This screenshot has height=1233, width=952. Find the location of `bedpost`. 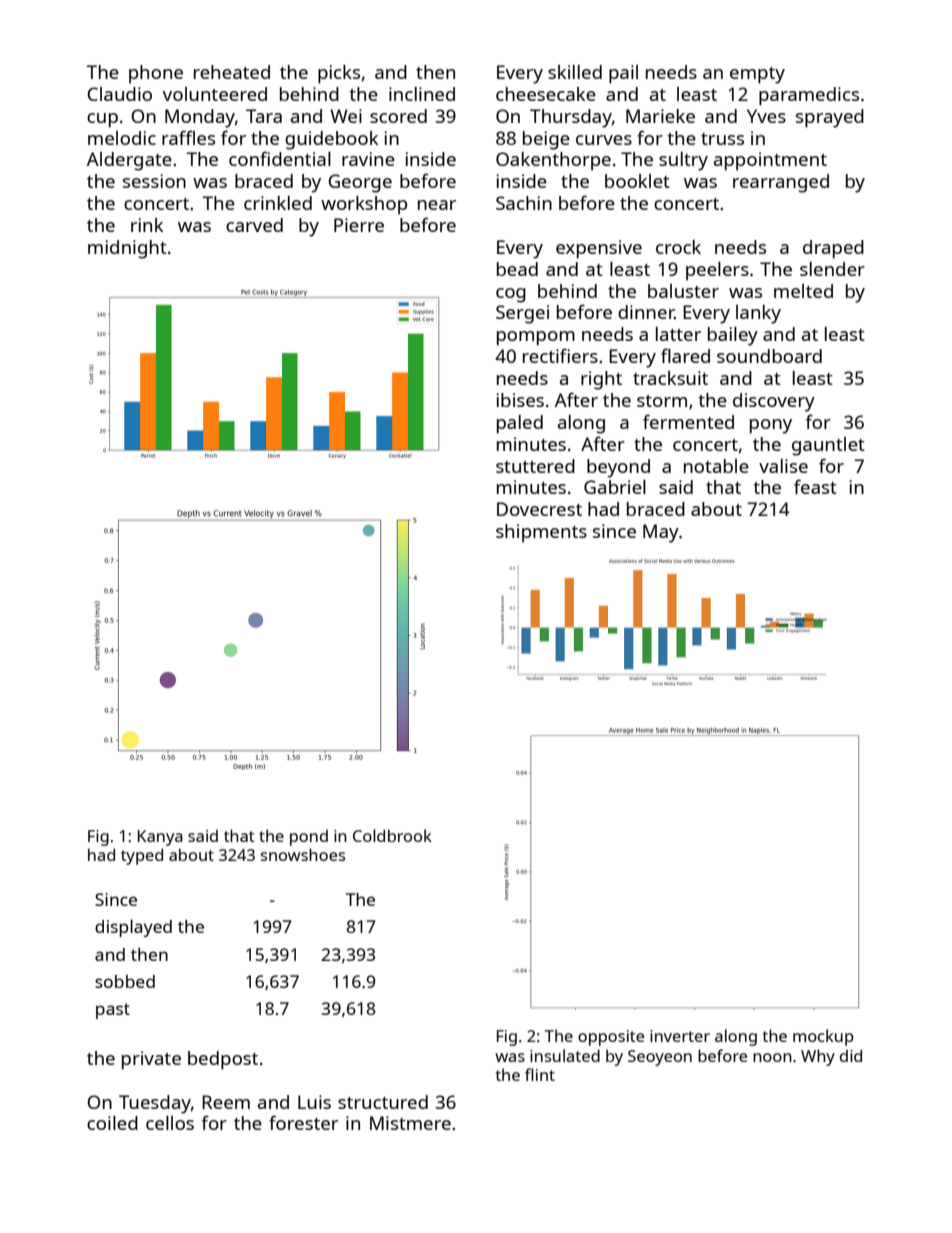

bedpost is located at coordinates (223, 1060).
